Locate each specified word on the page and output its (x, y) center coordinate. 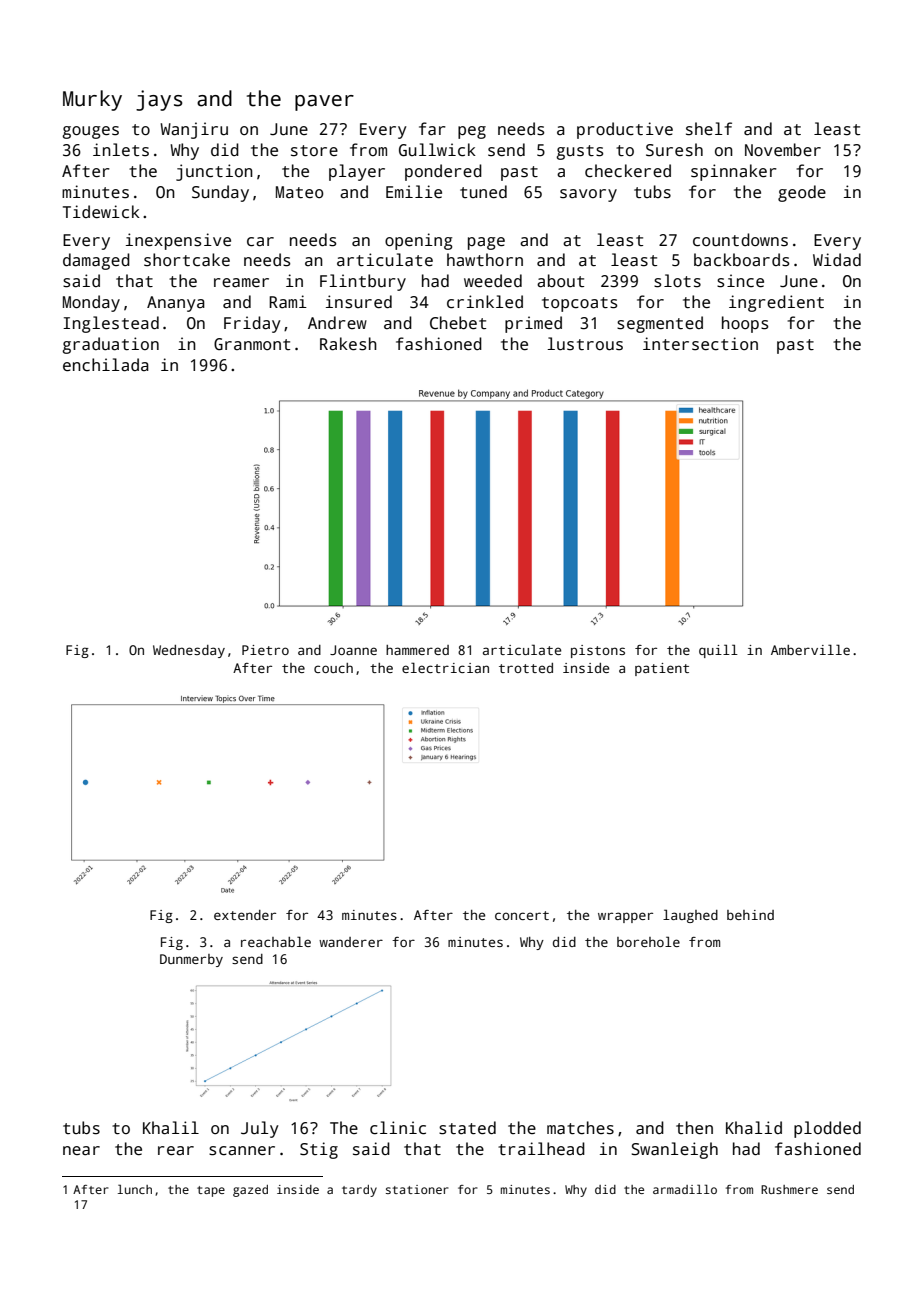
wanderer (351, 942)
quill (718, 651)
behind (750, 915)
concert (522, 915)
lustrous (585, 344)
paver (324, 103)
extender (245, 915)
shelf (709, 129)
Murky (92, 100)
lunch (135, 1189)
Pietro (265, 650)
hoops (745, 324)
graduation (110, 345)
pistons (598, 651)
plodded (827, 1129)
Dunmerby (191, 960)
